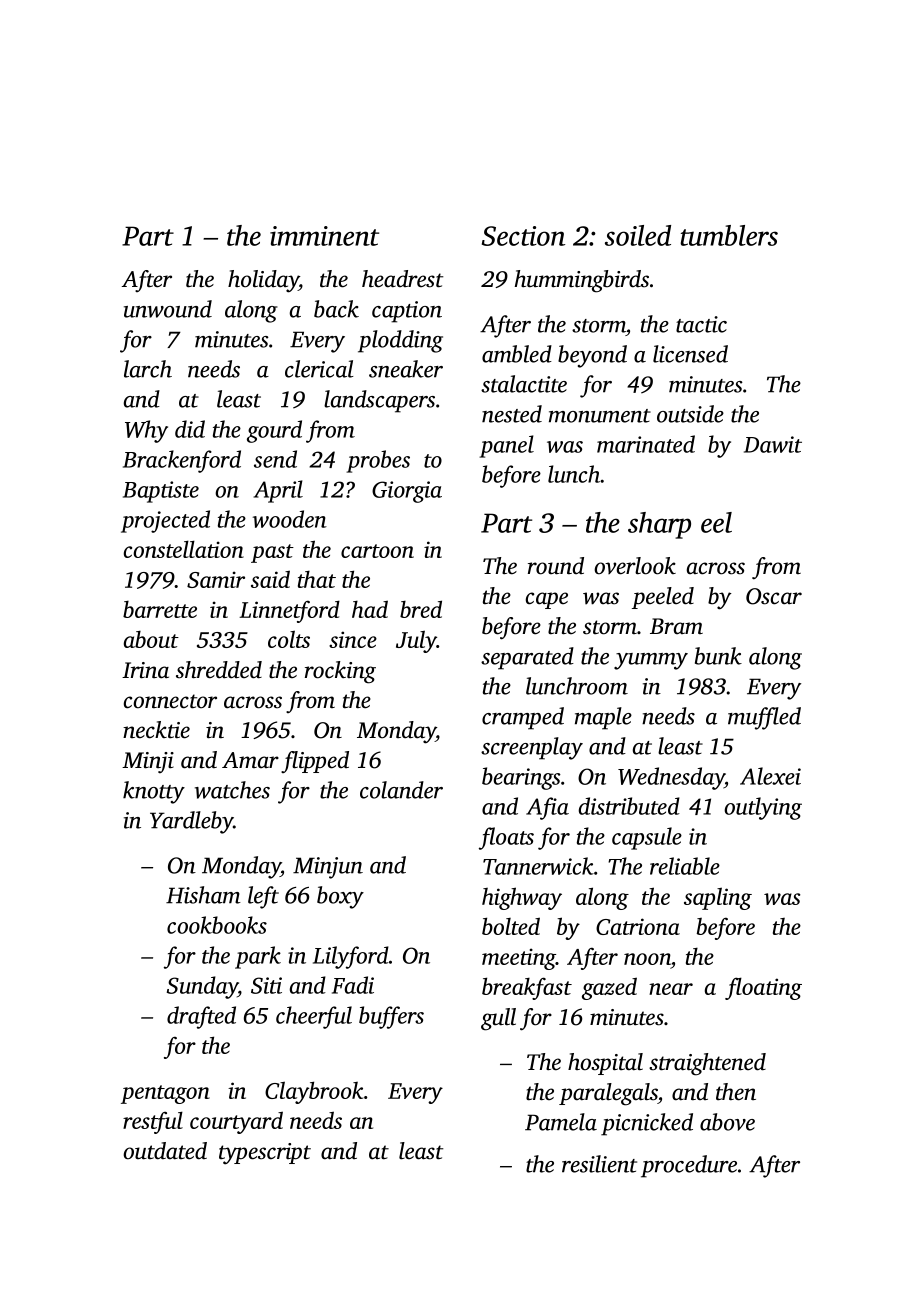 This document has height=1311, width=924. What do you see at coordinates (608, 1094) in the document?
I see `paralegals` at bounding box center [608, 1094].
